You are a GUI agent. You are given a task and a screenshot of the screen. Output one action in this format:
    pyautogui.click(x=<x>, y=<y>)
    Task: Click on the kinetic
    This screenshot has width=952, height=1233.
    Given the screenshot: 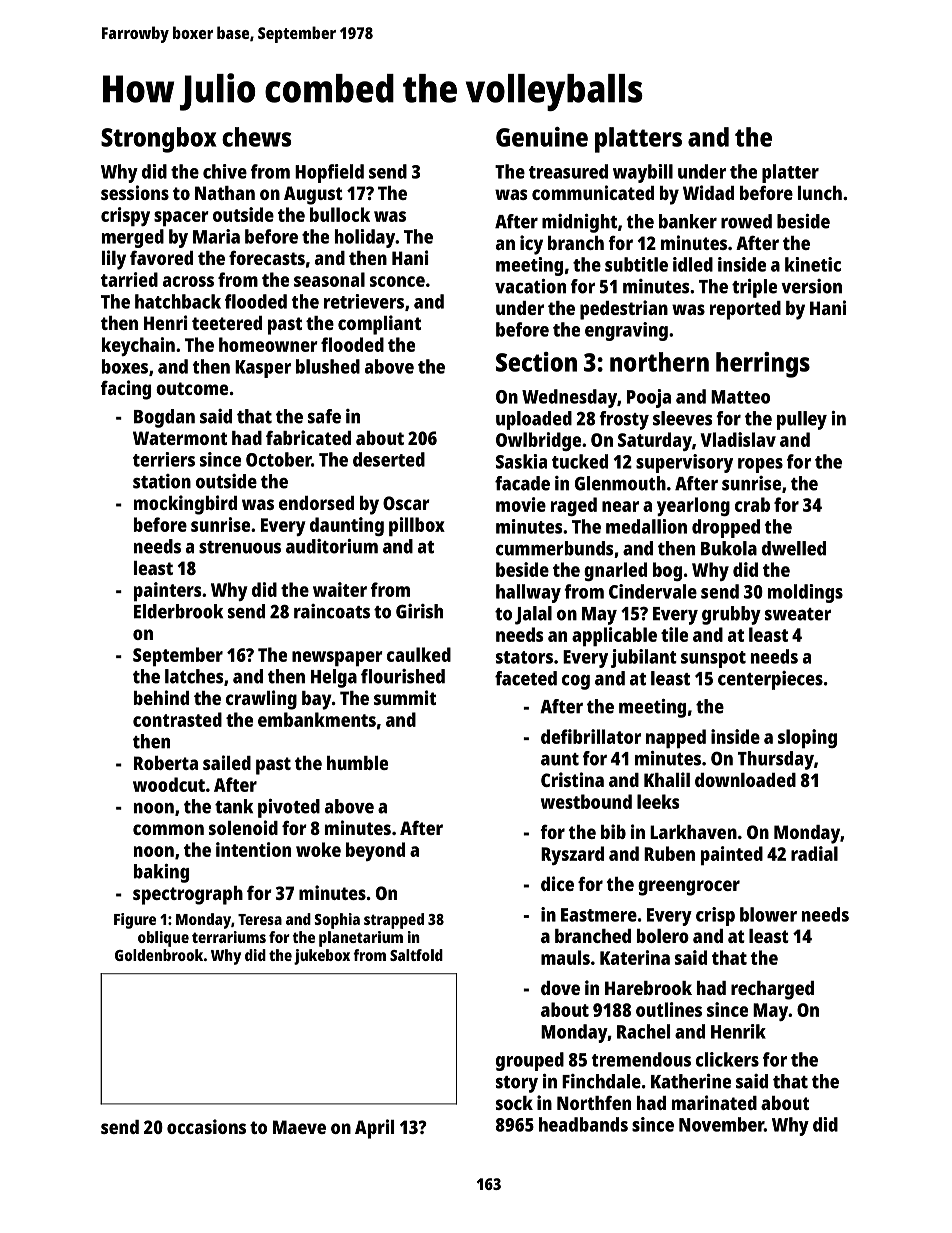 What is the action you would take?
    pyautogui.click(x=813, y=264)
